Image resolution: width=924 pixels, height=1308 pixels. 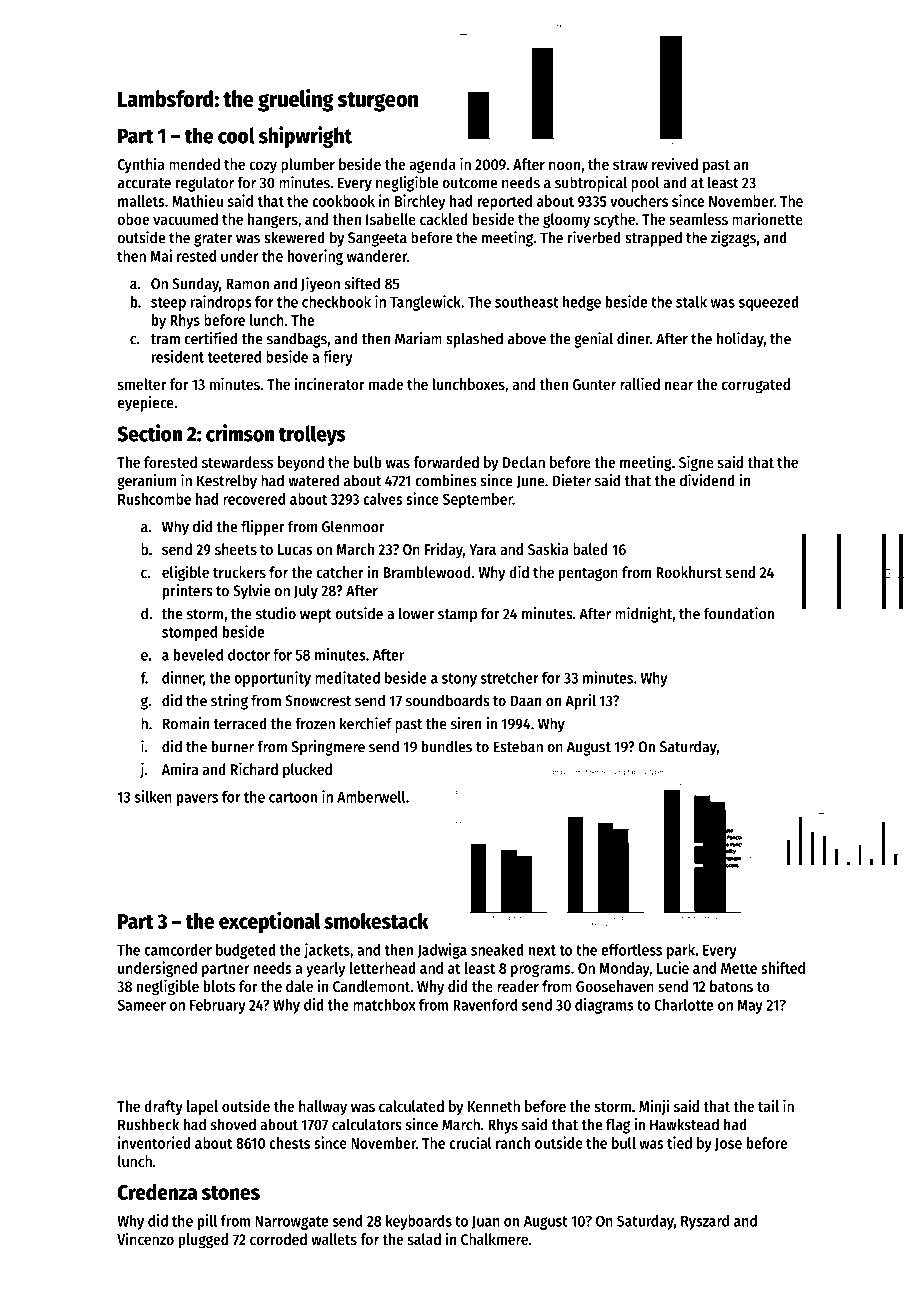 I want to click on gloomy, so click(x=566, y=221).
